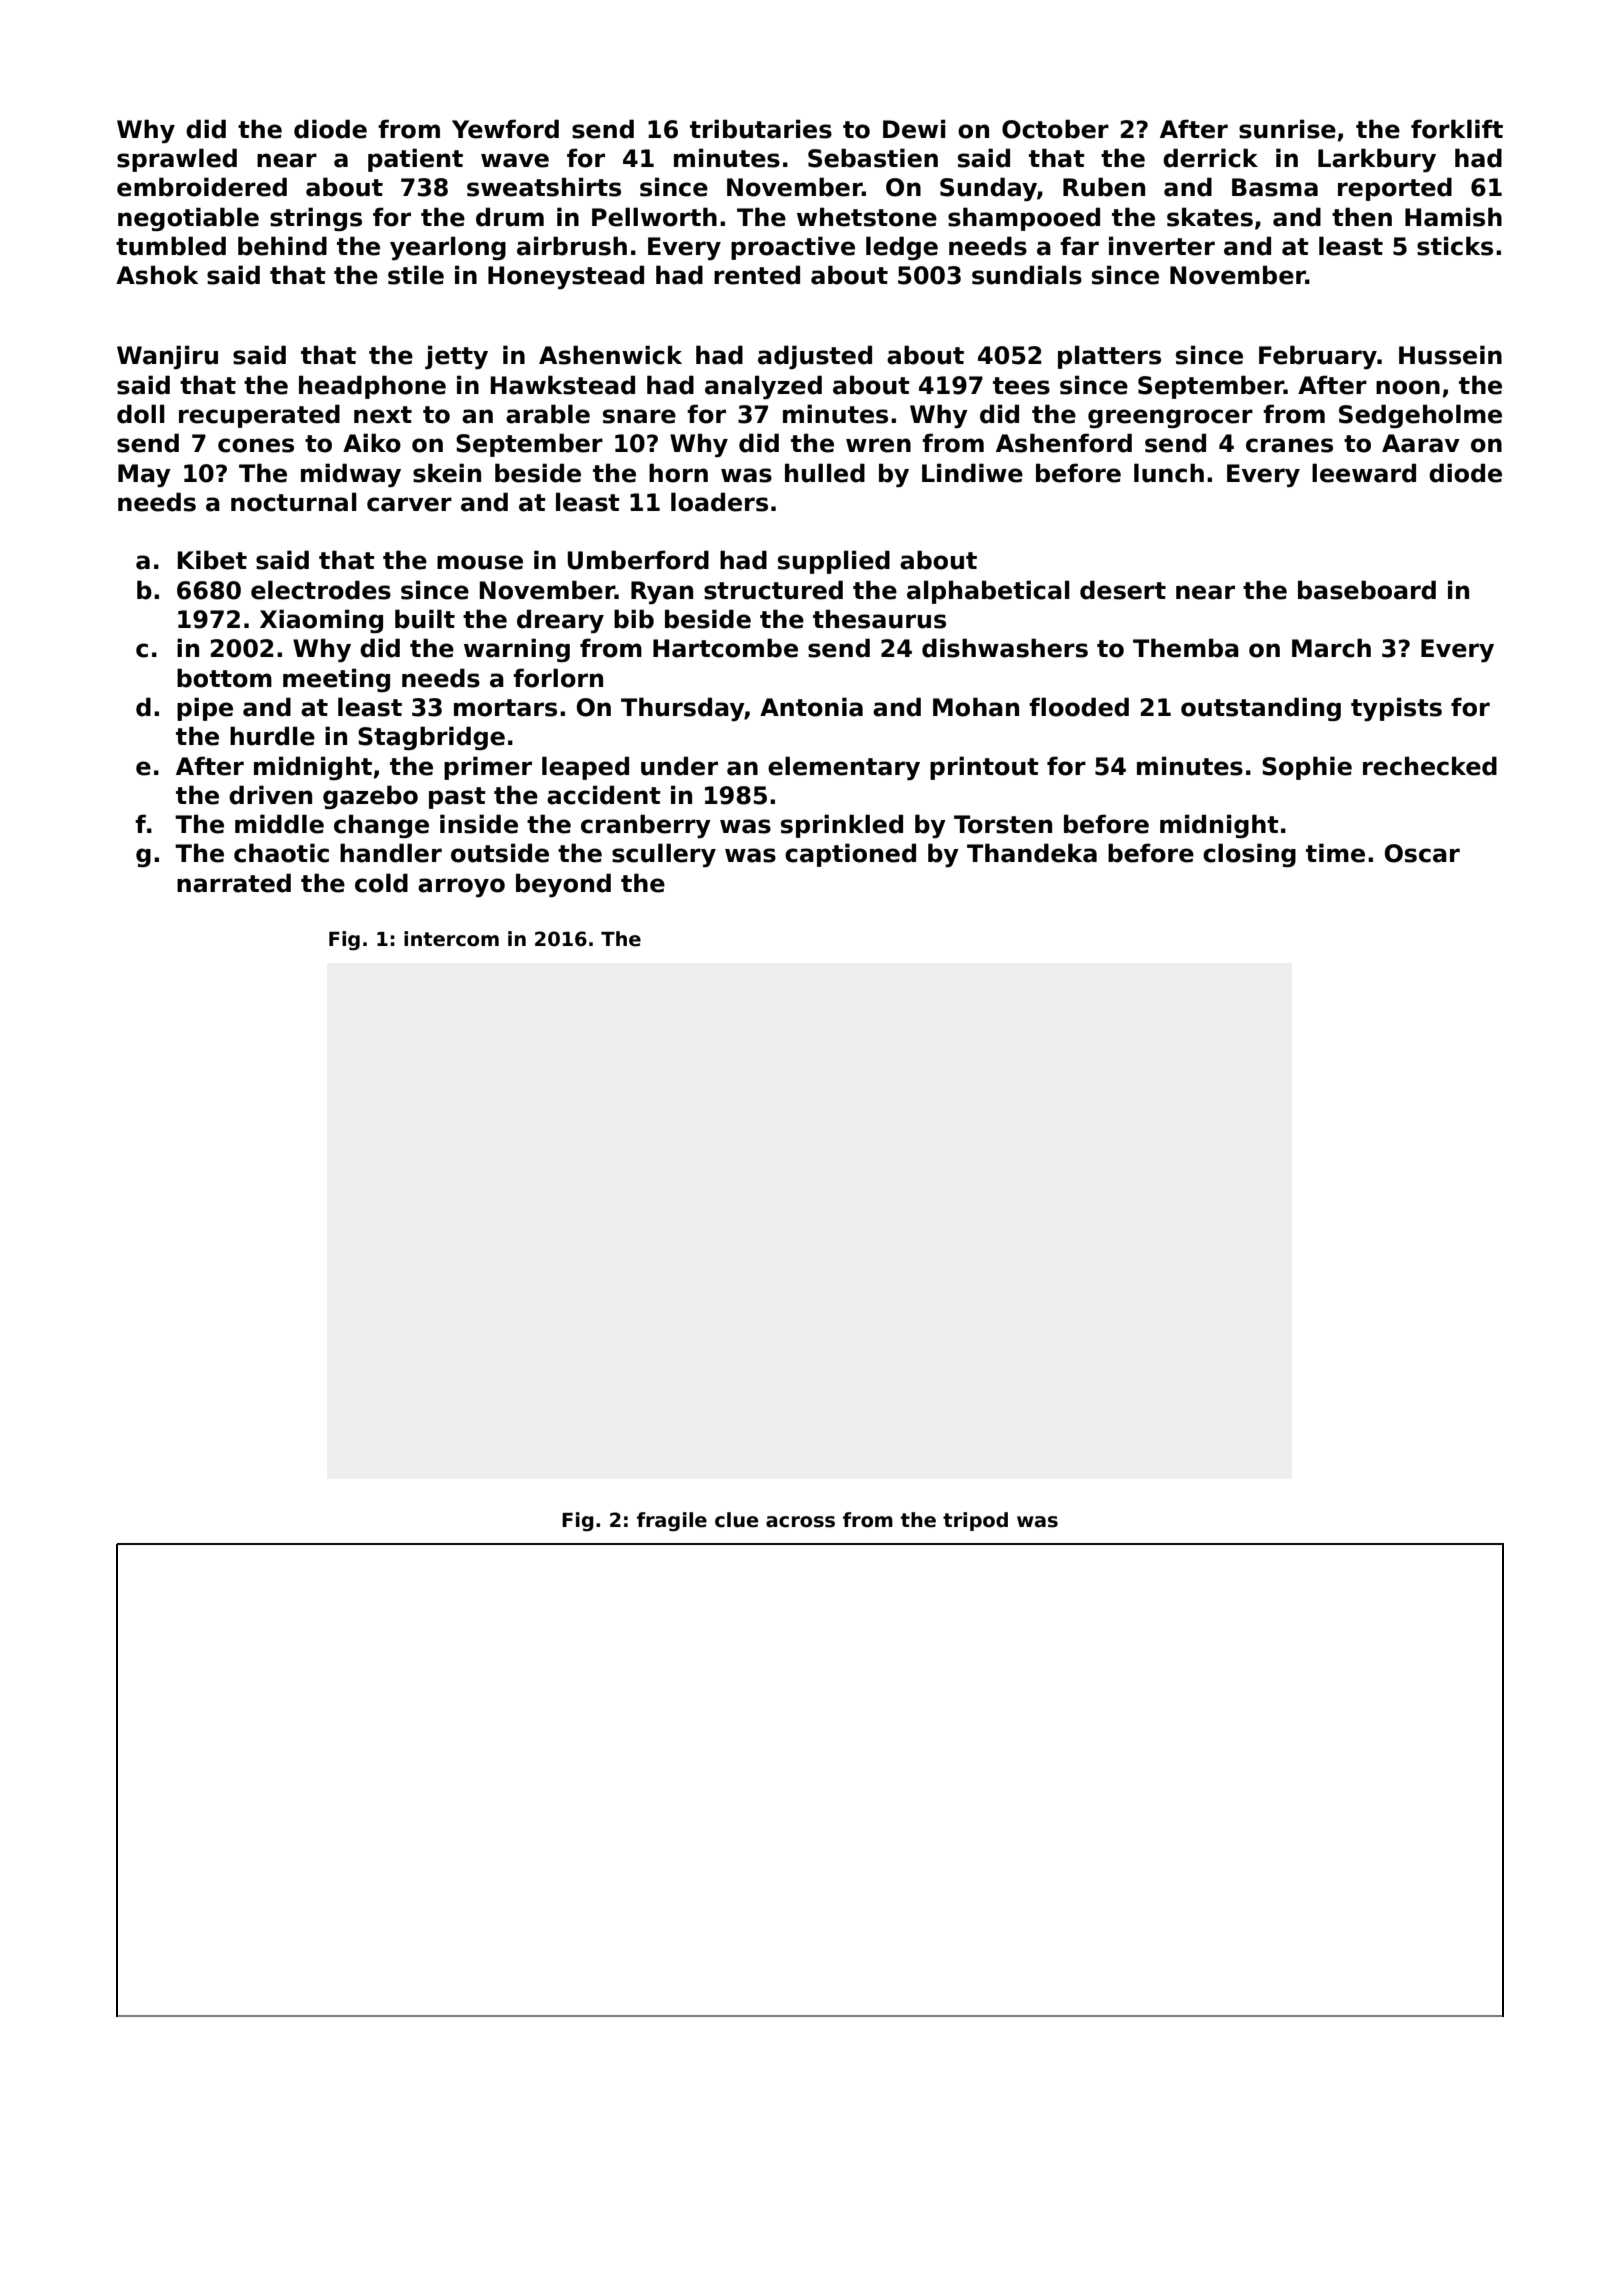  Describe the element at coordinates (975, 1521) in the screenshot. I see `tripod` at that location.
